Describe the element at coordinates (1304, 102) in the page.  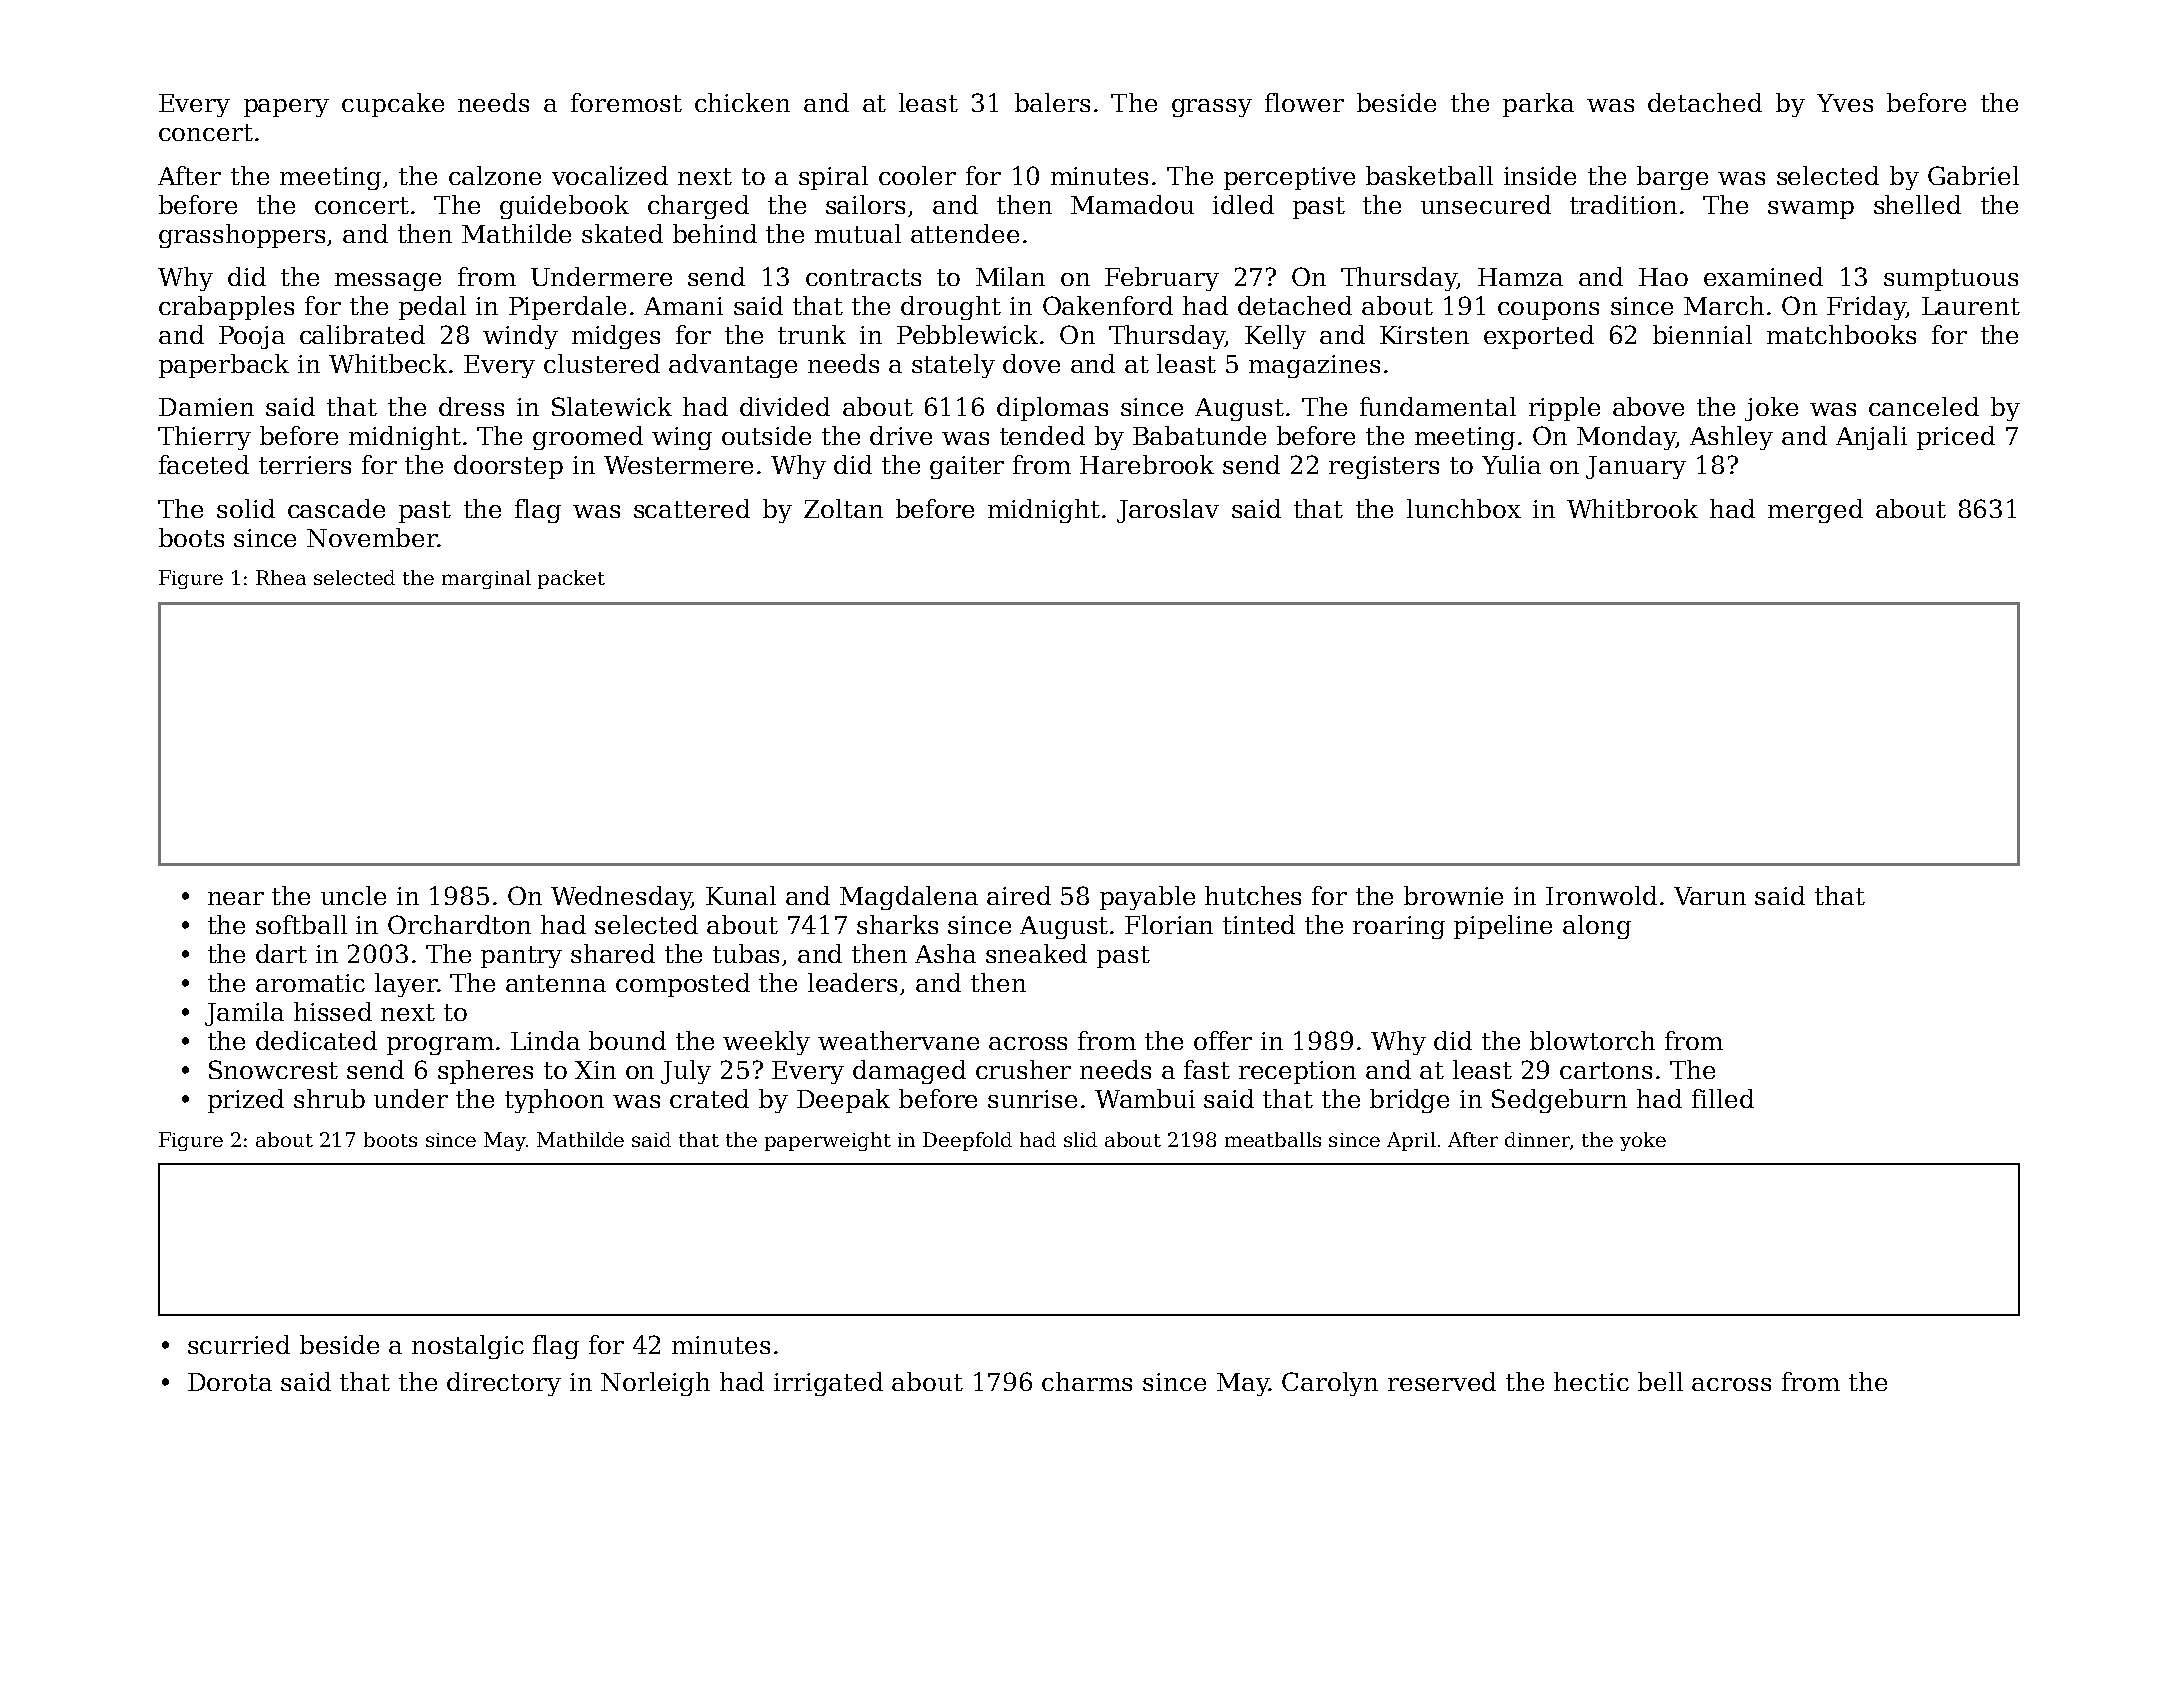
I see `flower` at that location.
